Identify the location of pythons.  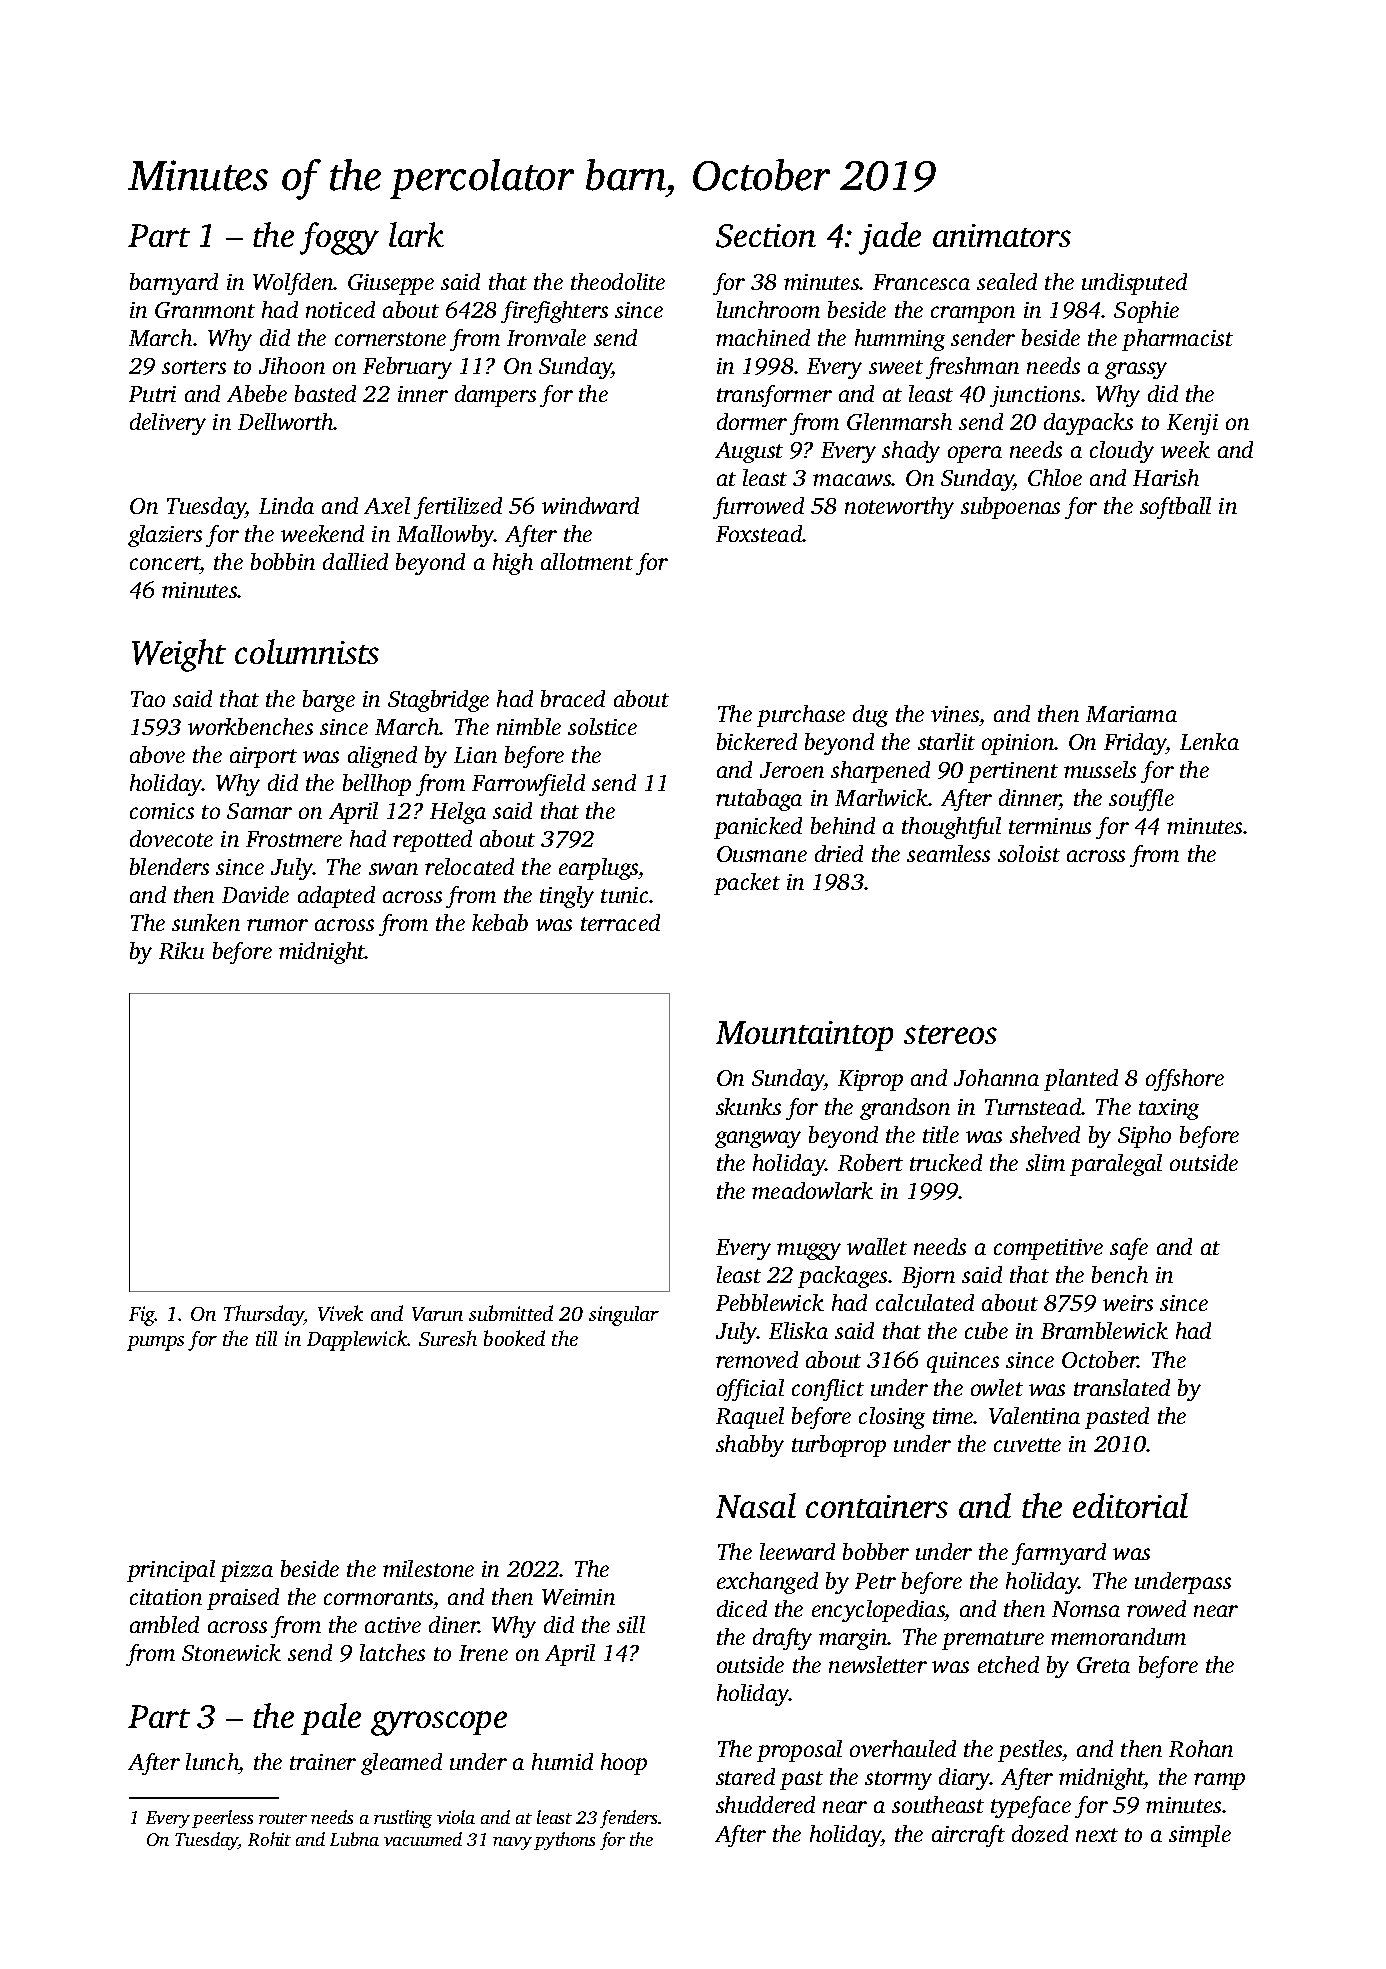
(564, 1841).
